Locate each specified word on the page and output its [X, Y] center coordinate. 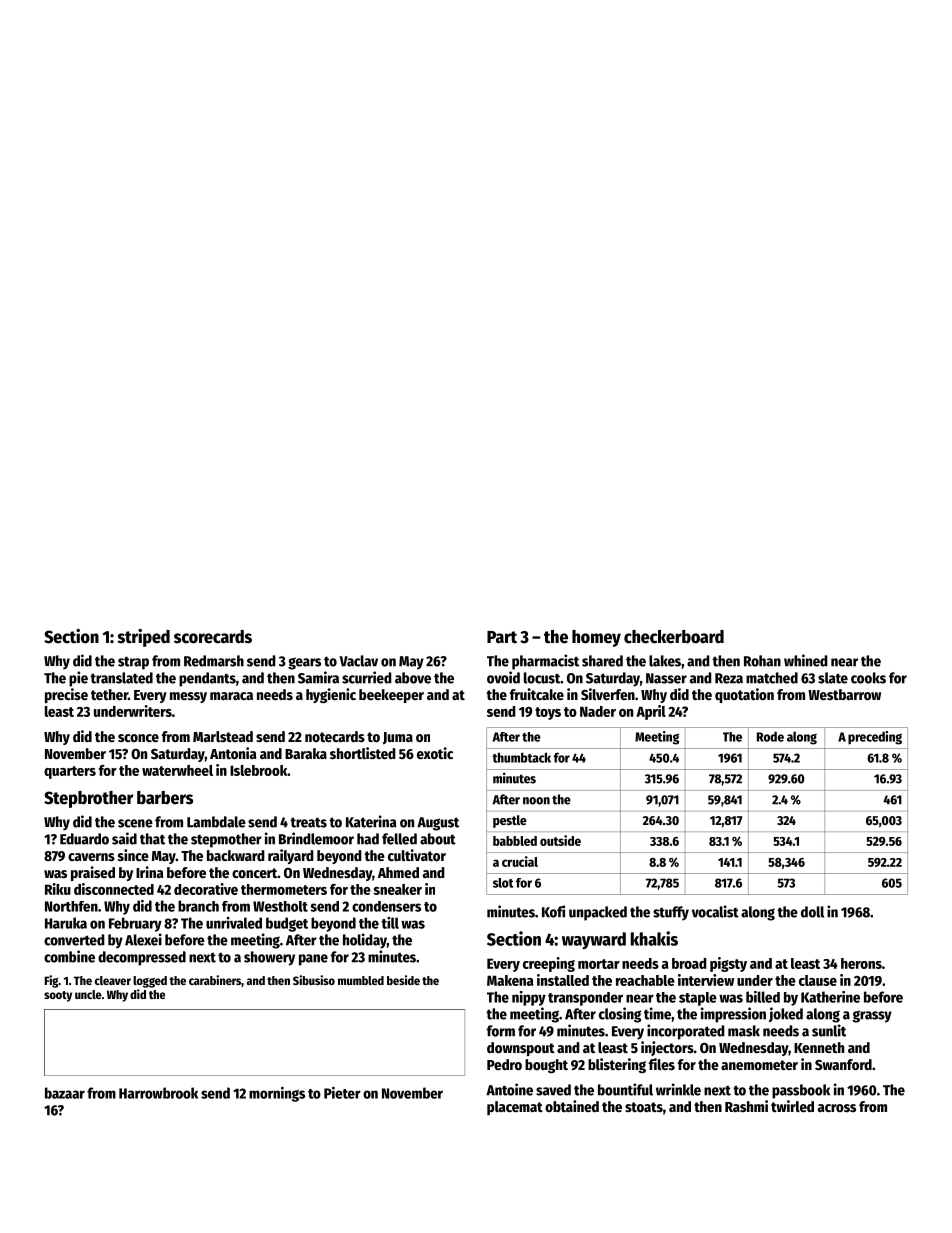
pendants [207, 679]
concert [255, 873]
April [651, 712]
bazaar [65, 1093]
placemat [515, 1108]
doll [812, 912]
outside [560, 840]
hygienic [331, 695]
